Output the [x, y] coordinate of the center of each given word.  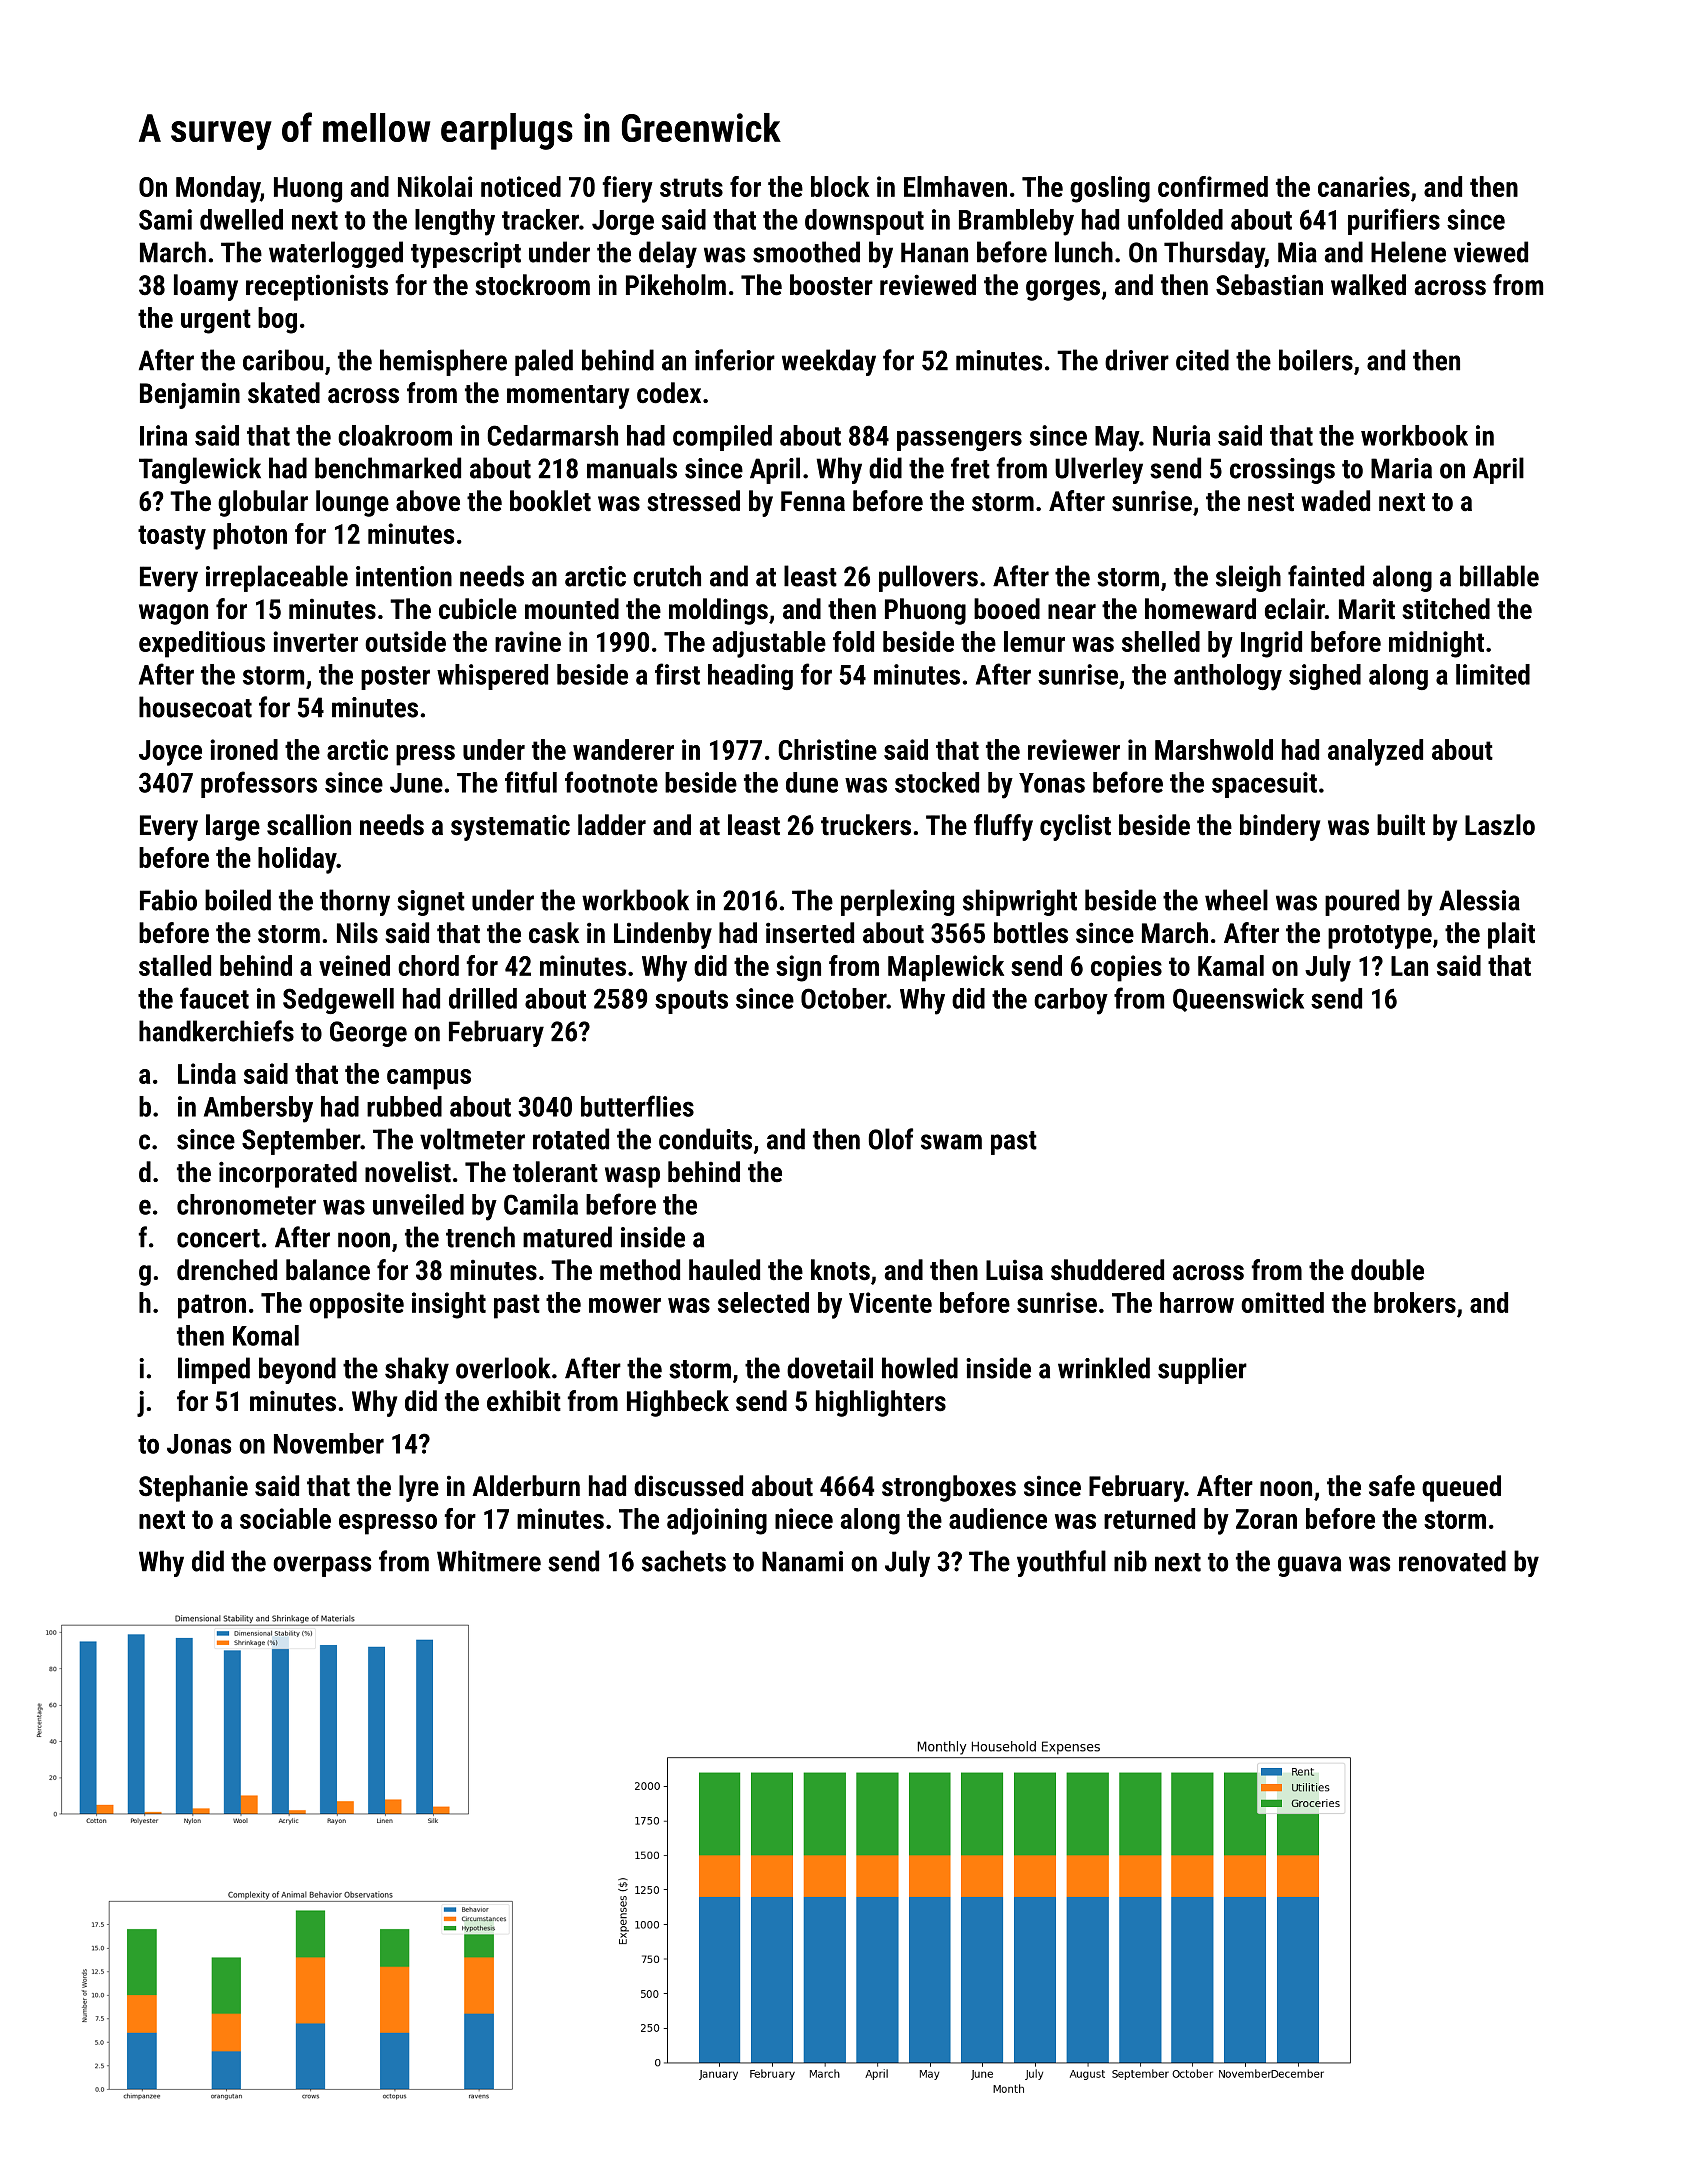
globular [263, 503]
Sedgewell [338, 1001]
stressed [693, 501]
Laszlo [1500, 825]
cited [1202, 360]
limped [214, 1370]
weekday [829, 362]
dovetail [830, 1368]
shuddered [1107, 1270]
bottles [1031, 933]
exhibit [524, 1401]
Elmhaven [955, 186]
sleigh [1248, 578]
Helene [1408, 252]
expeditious [202, 644]
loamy [206, 287]
